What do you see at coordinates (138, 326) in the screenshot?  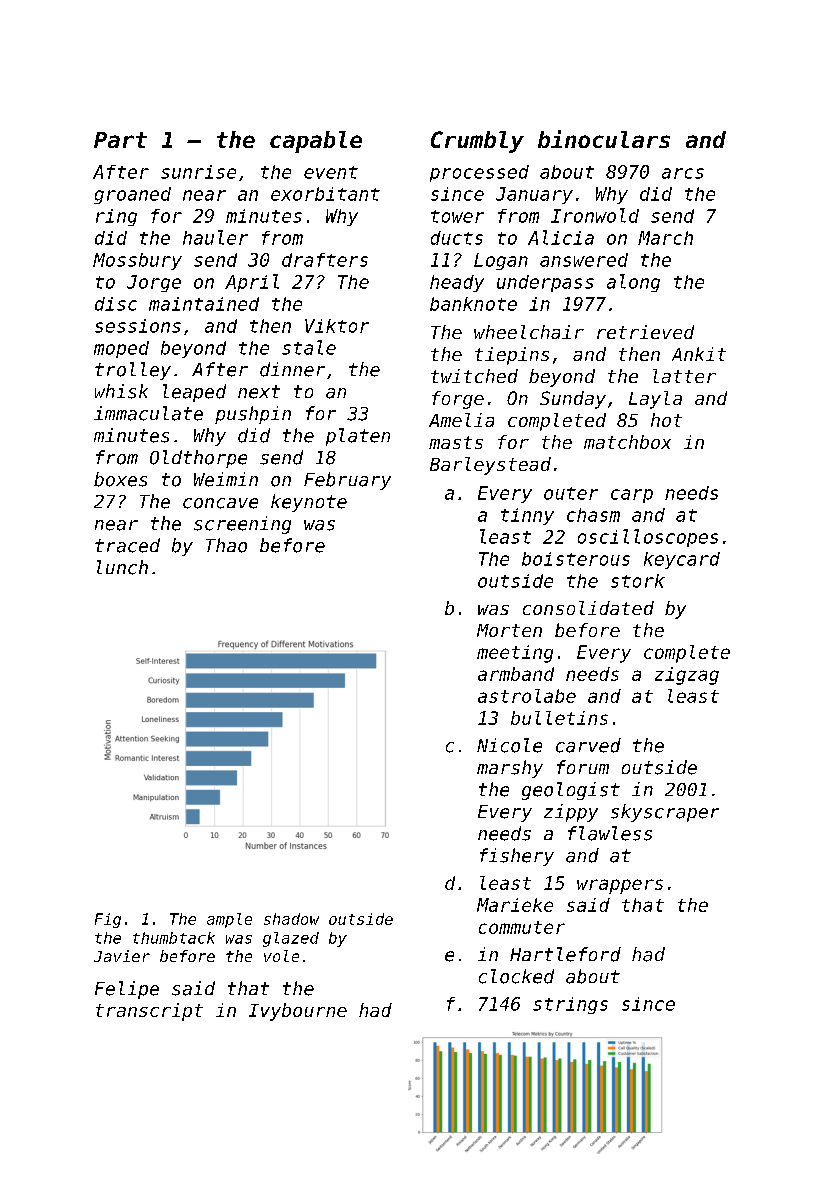 I see `sessions` at bounding box center [138, 326].
